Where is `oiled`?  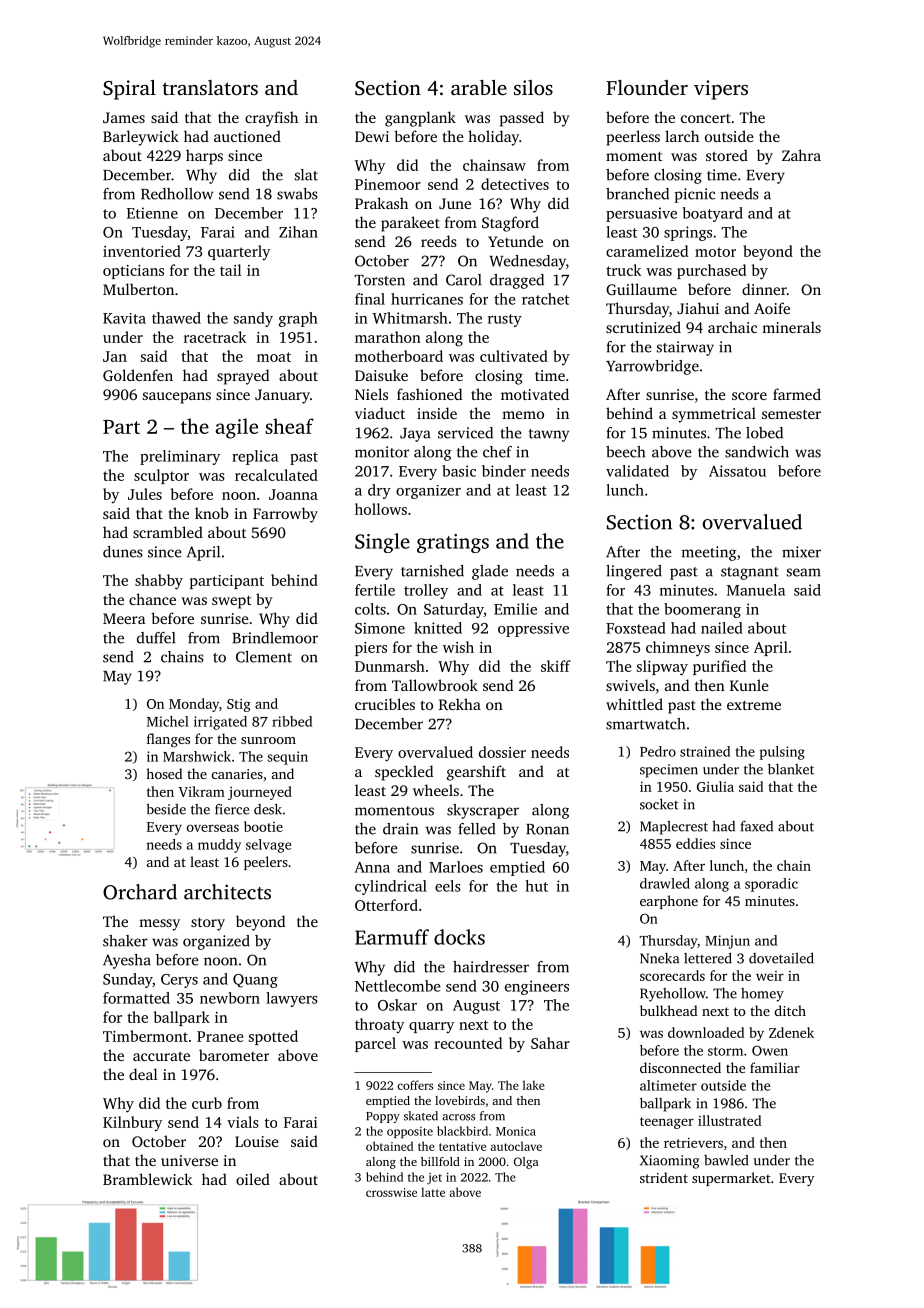 oiled is located at coordinates (253, 1179).
